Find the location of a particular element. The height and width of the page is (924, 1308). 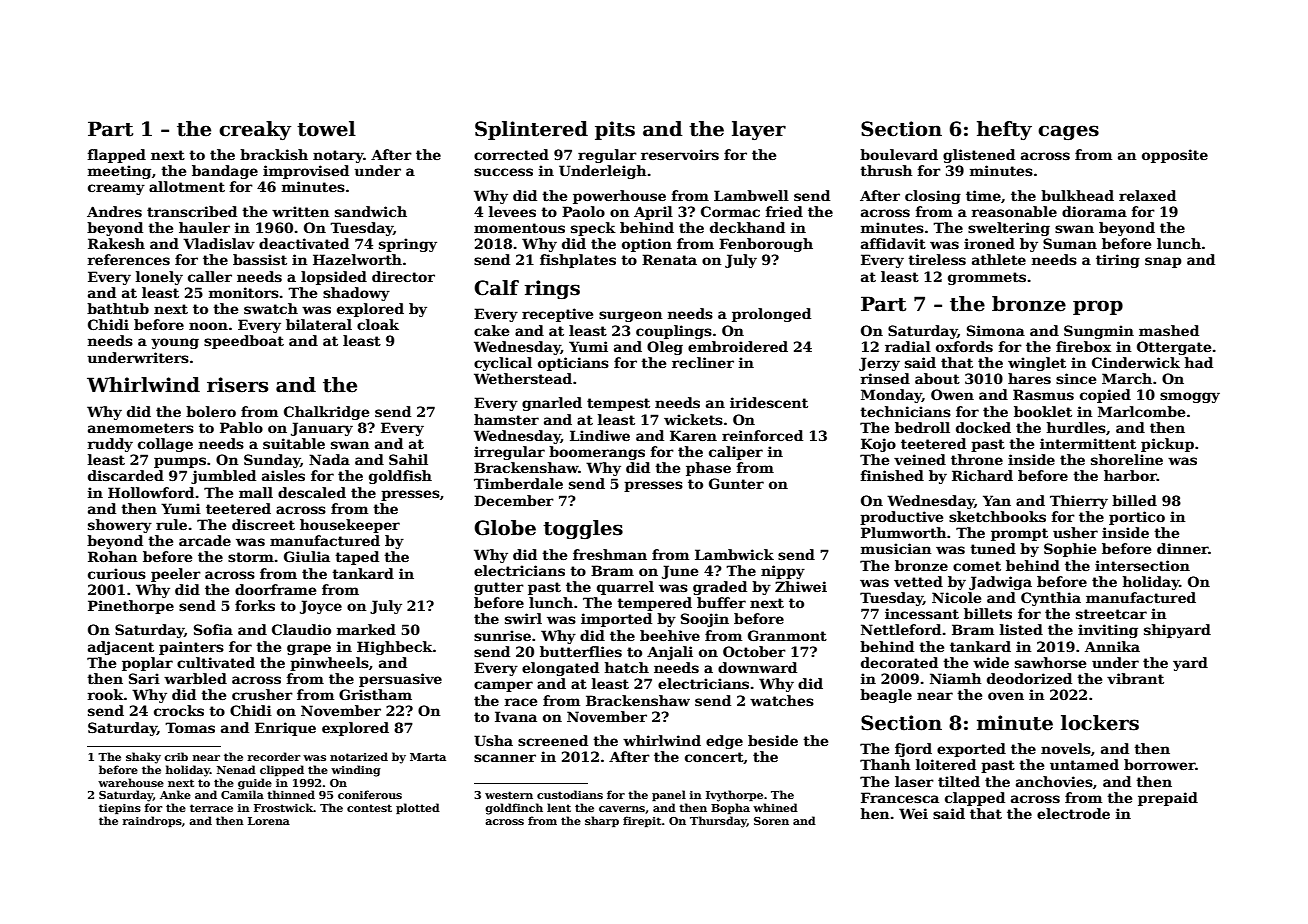

prolonged is located at coordinates (771, 315).
